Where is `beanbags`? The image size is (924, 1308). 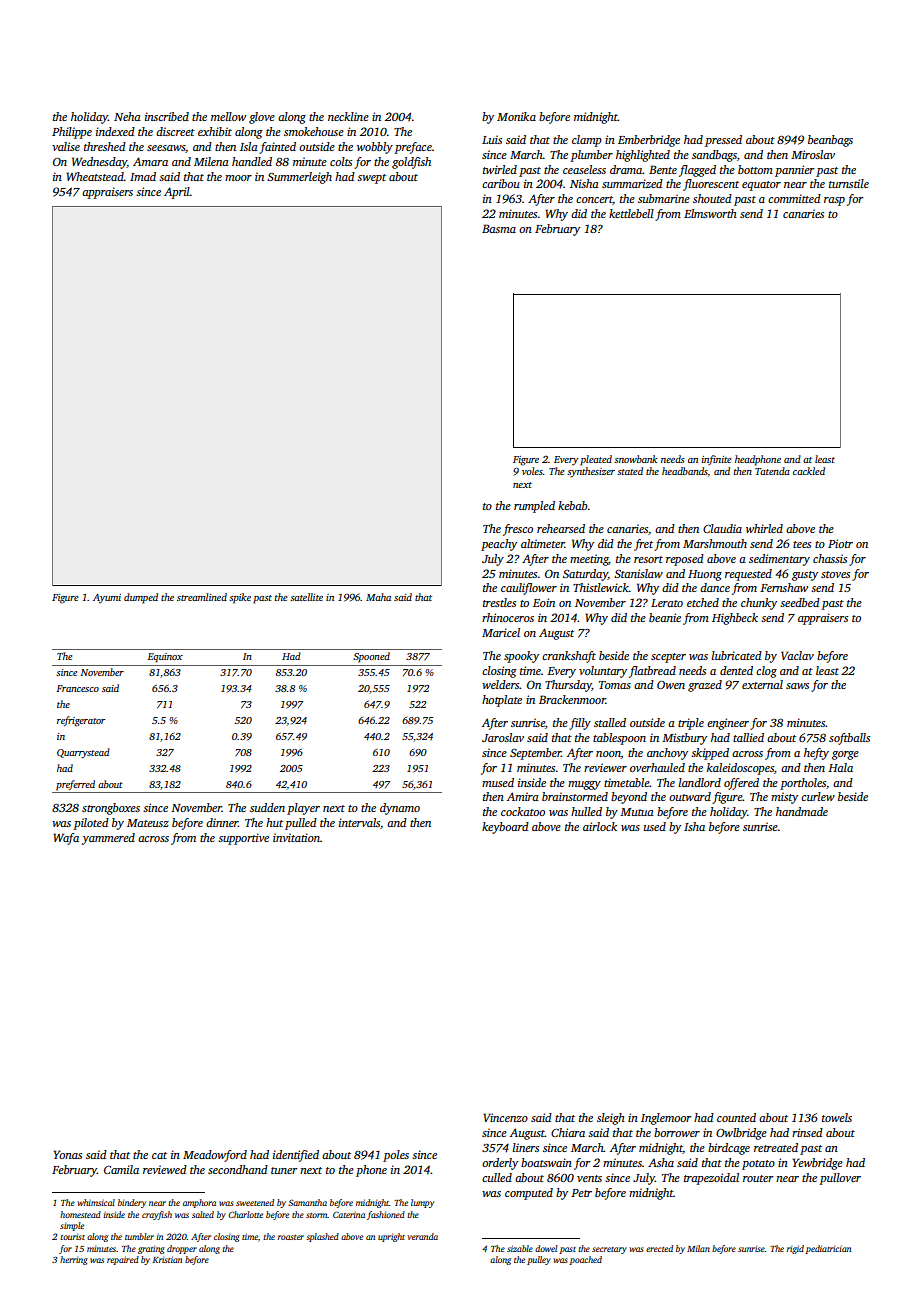
beanbags is located at coordinates (830, 141).
